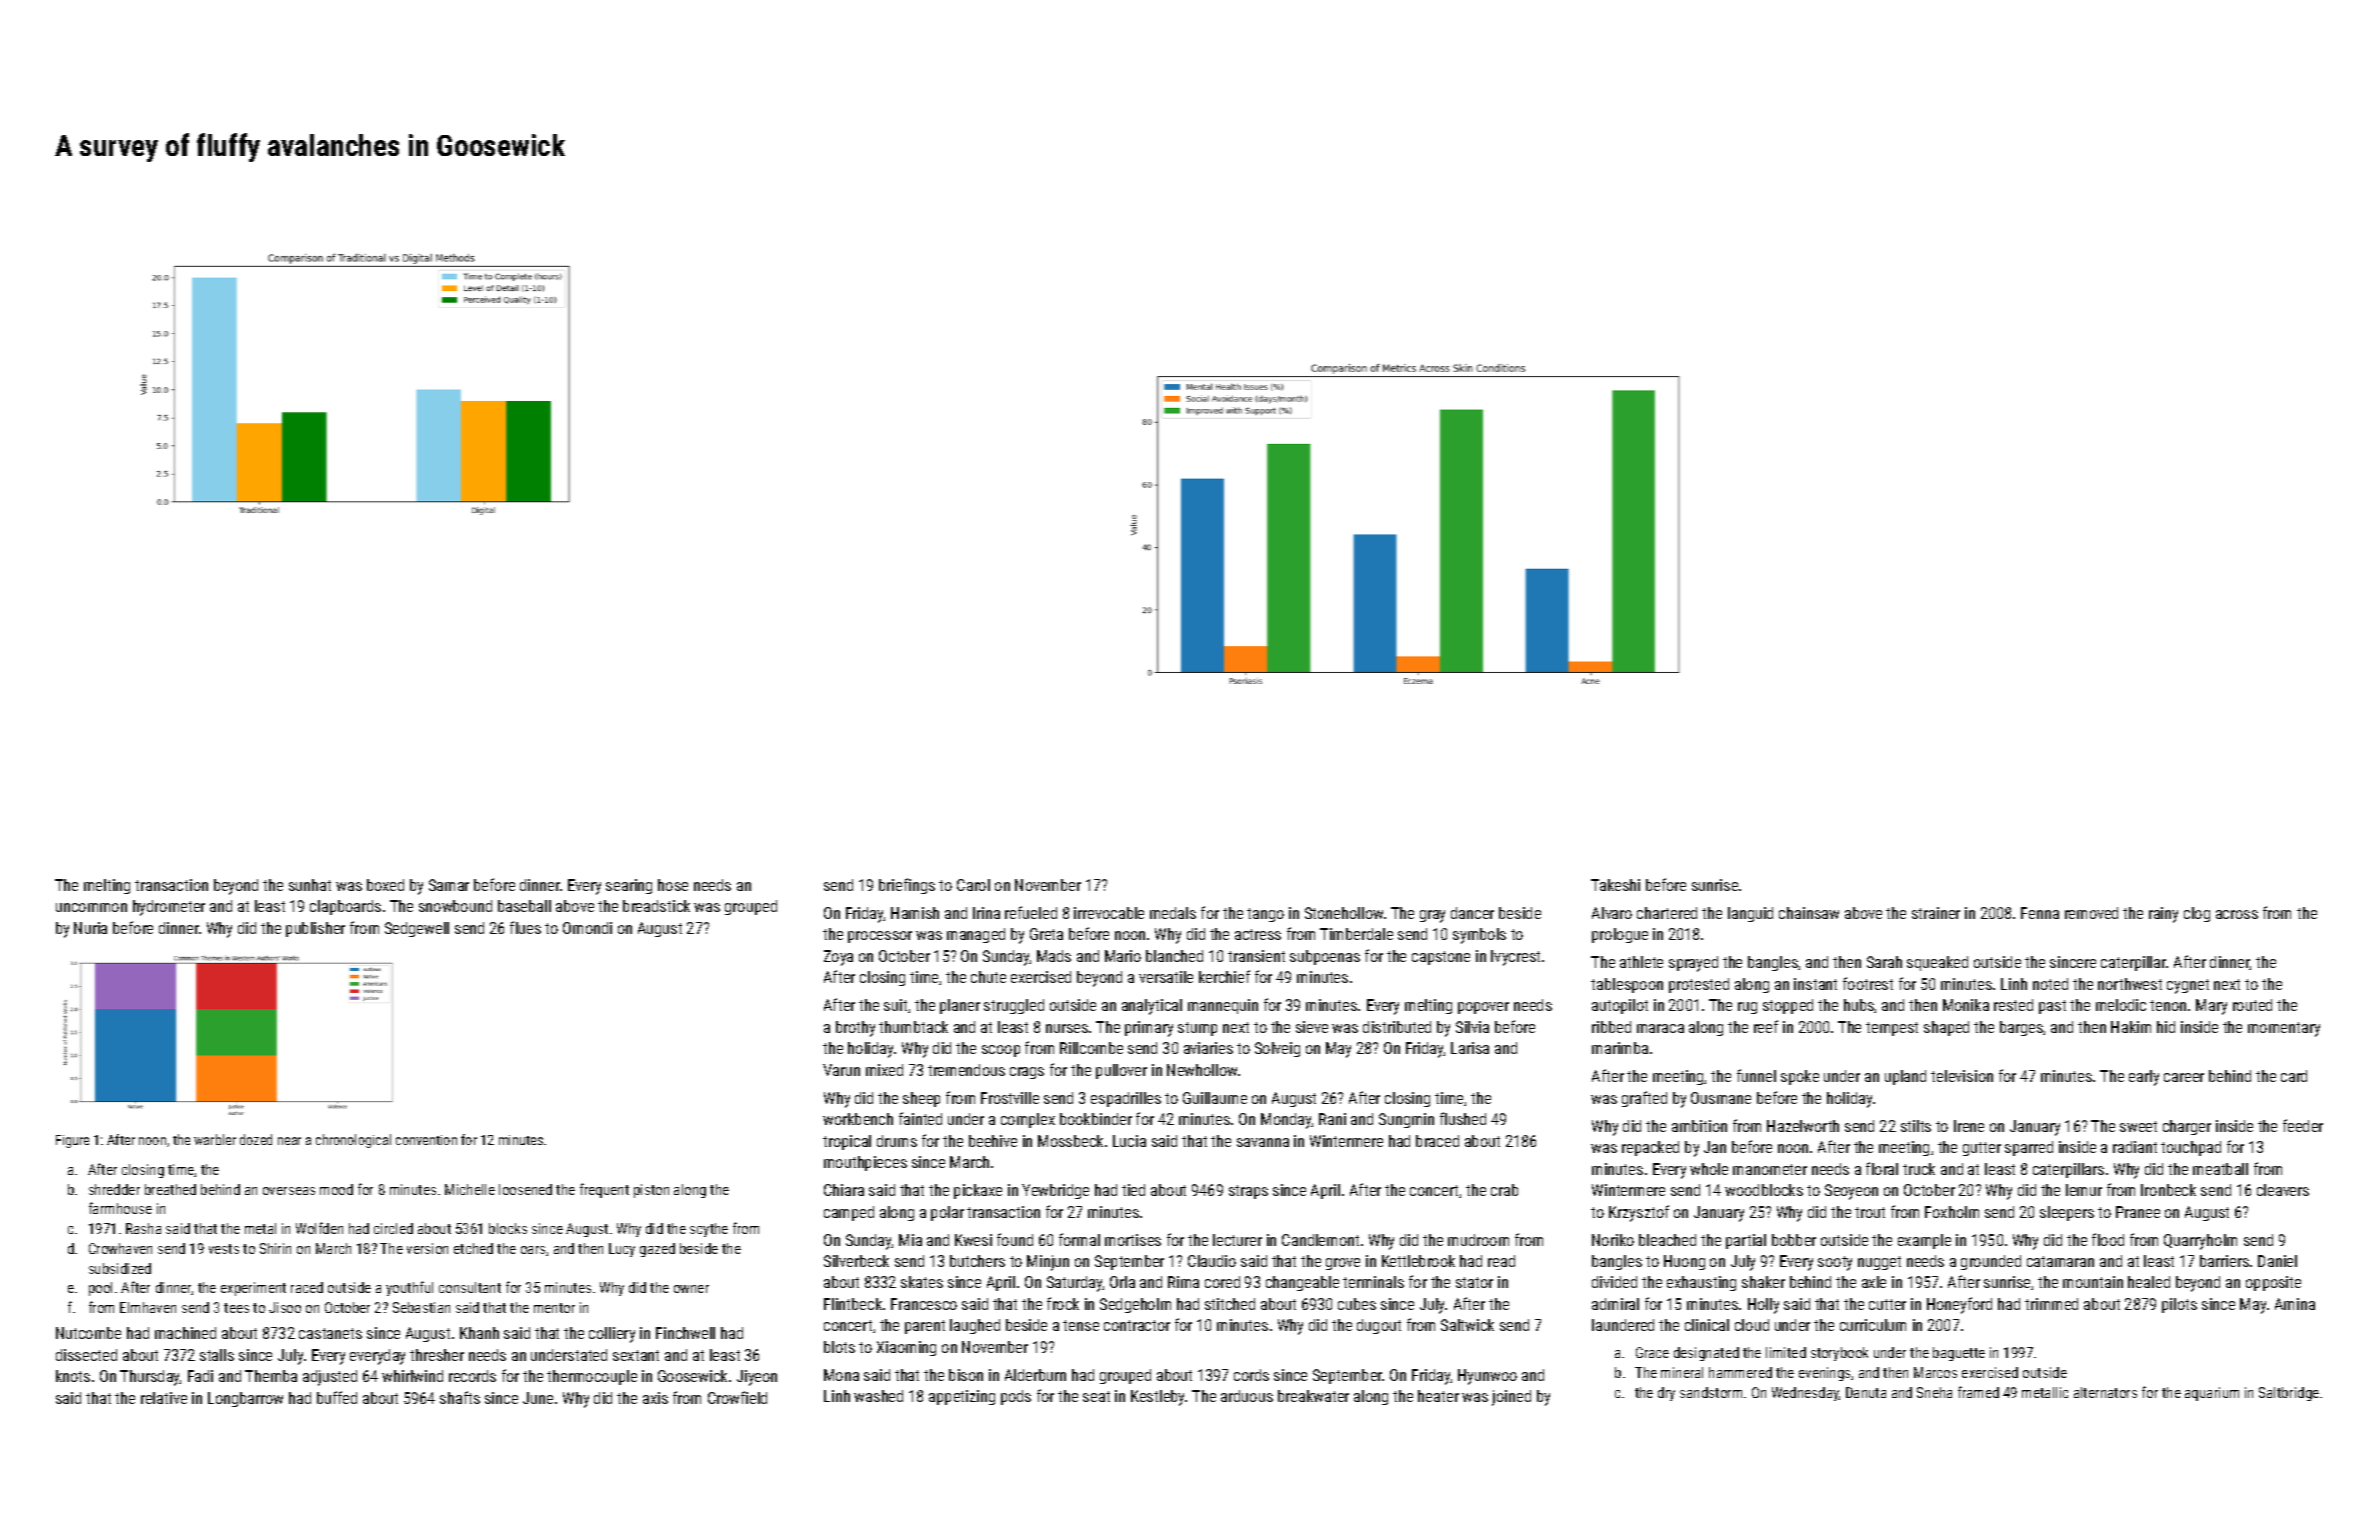 The width and height of the screenshot is (2380, 1540). I want to click on nurses, so click(1067, 1028).
